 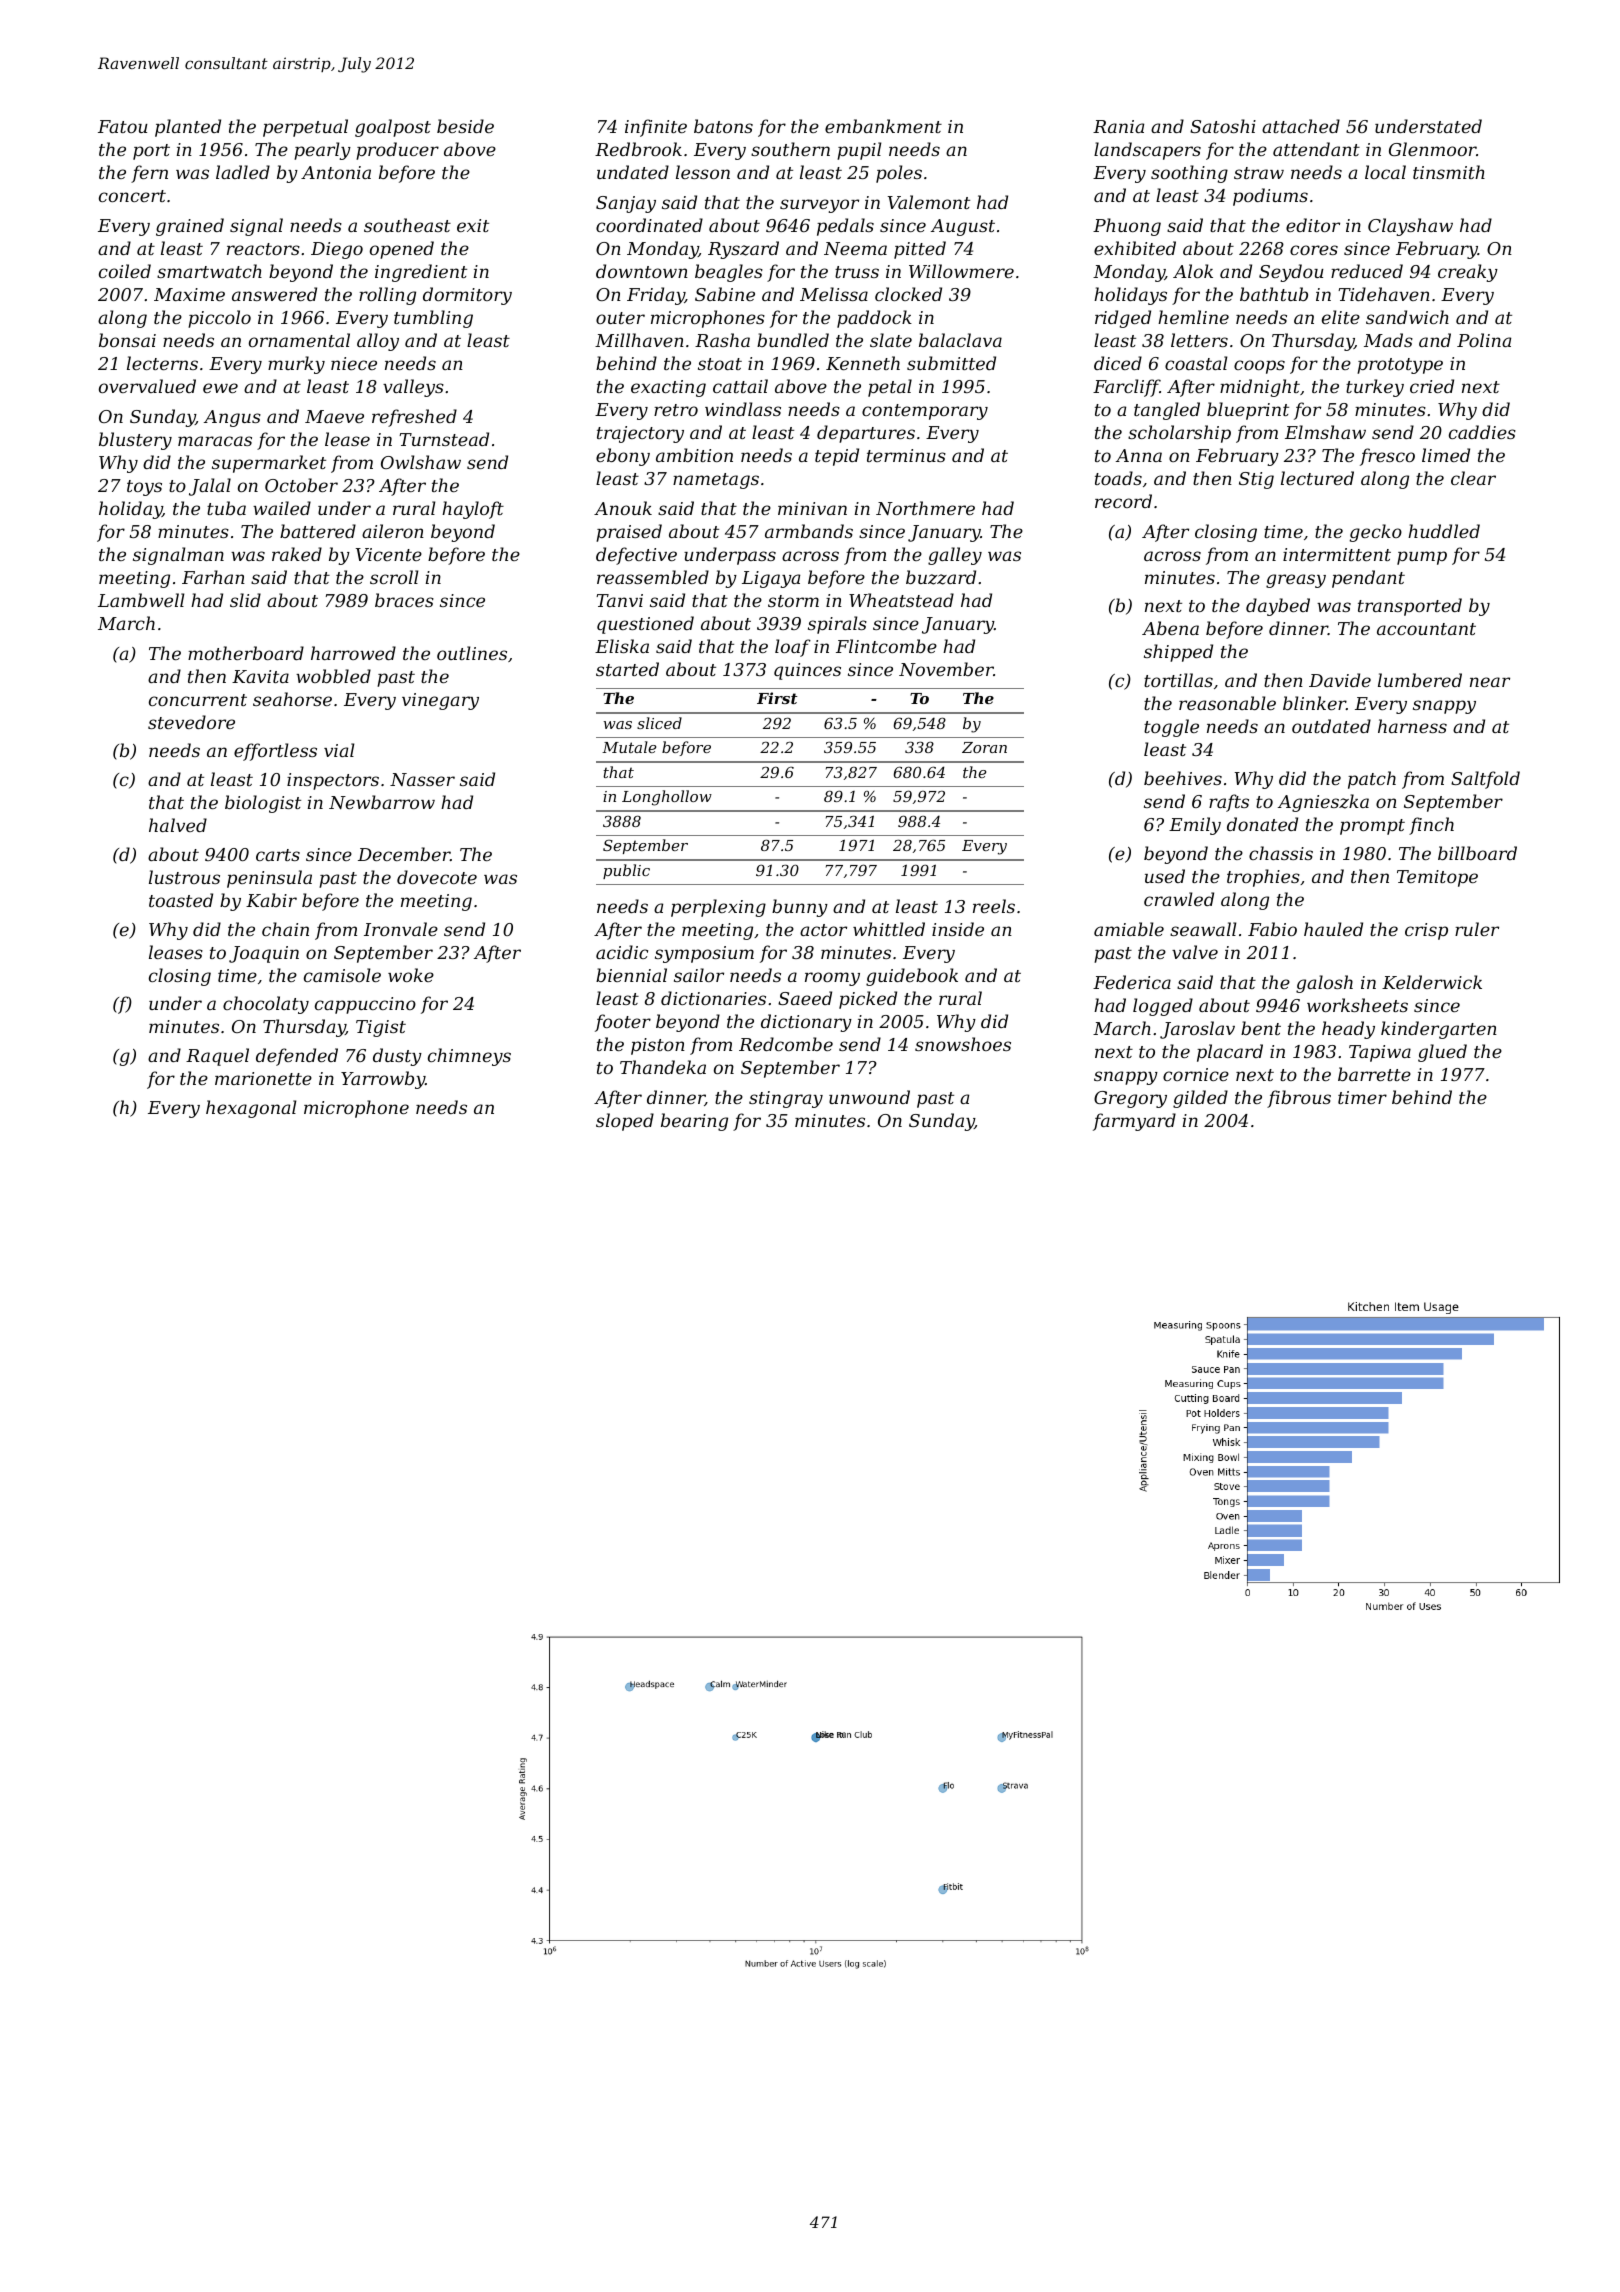 What do you see at coordinates (1431, 826) in the page?
I see `finch` at bounding box center [1431, 826].
